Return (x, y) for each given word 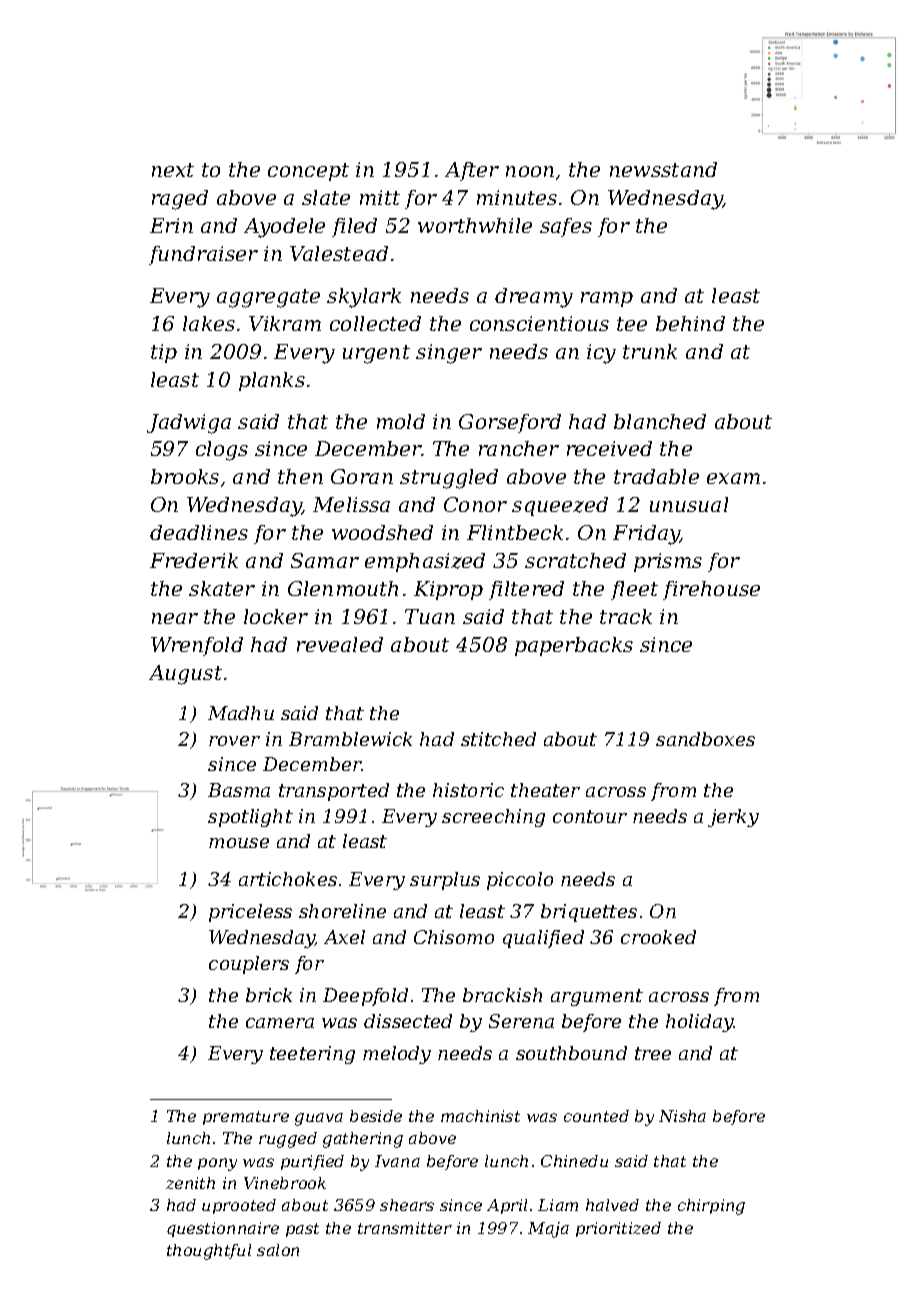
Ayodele (284, 228)
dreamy (534, 298)
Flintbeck (515, 532)
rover (234, 741)
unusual (689, 504)
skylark (364, 298)
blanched (660, 421)
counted (596, 1116)
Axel (344, 937)
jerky (733, 818)
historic (468, 790)
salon (278, 1250)
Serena (521, 1021)
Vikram (285, 323)
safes (566, 227)
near (175, 618)
